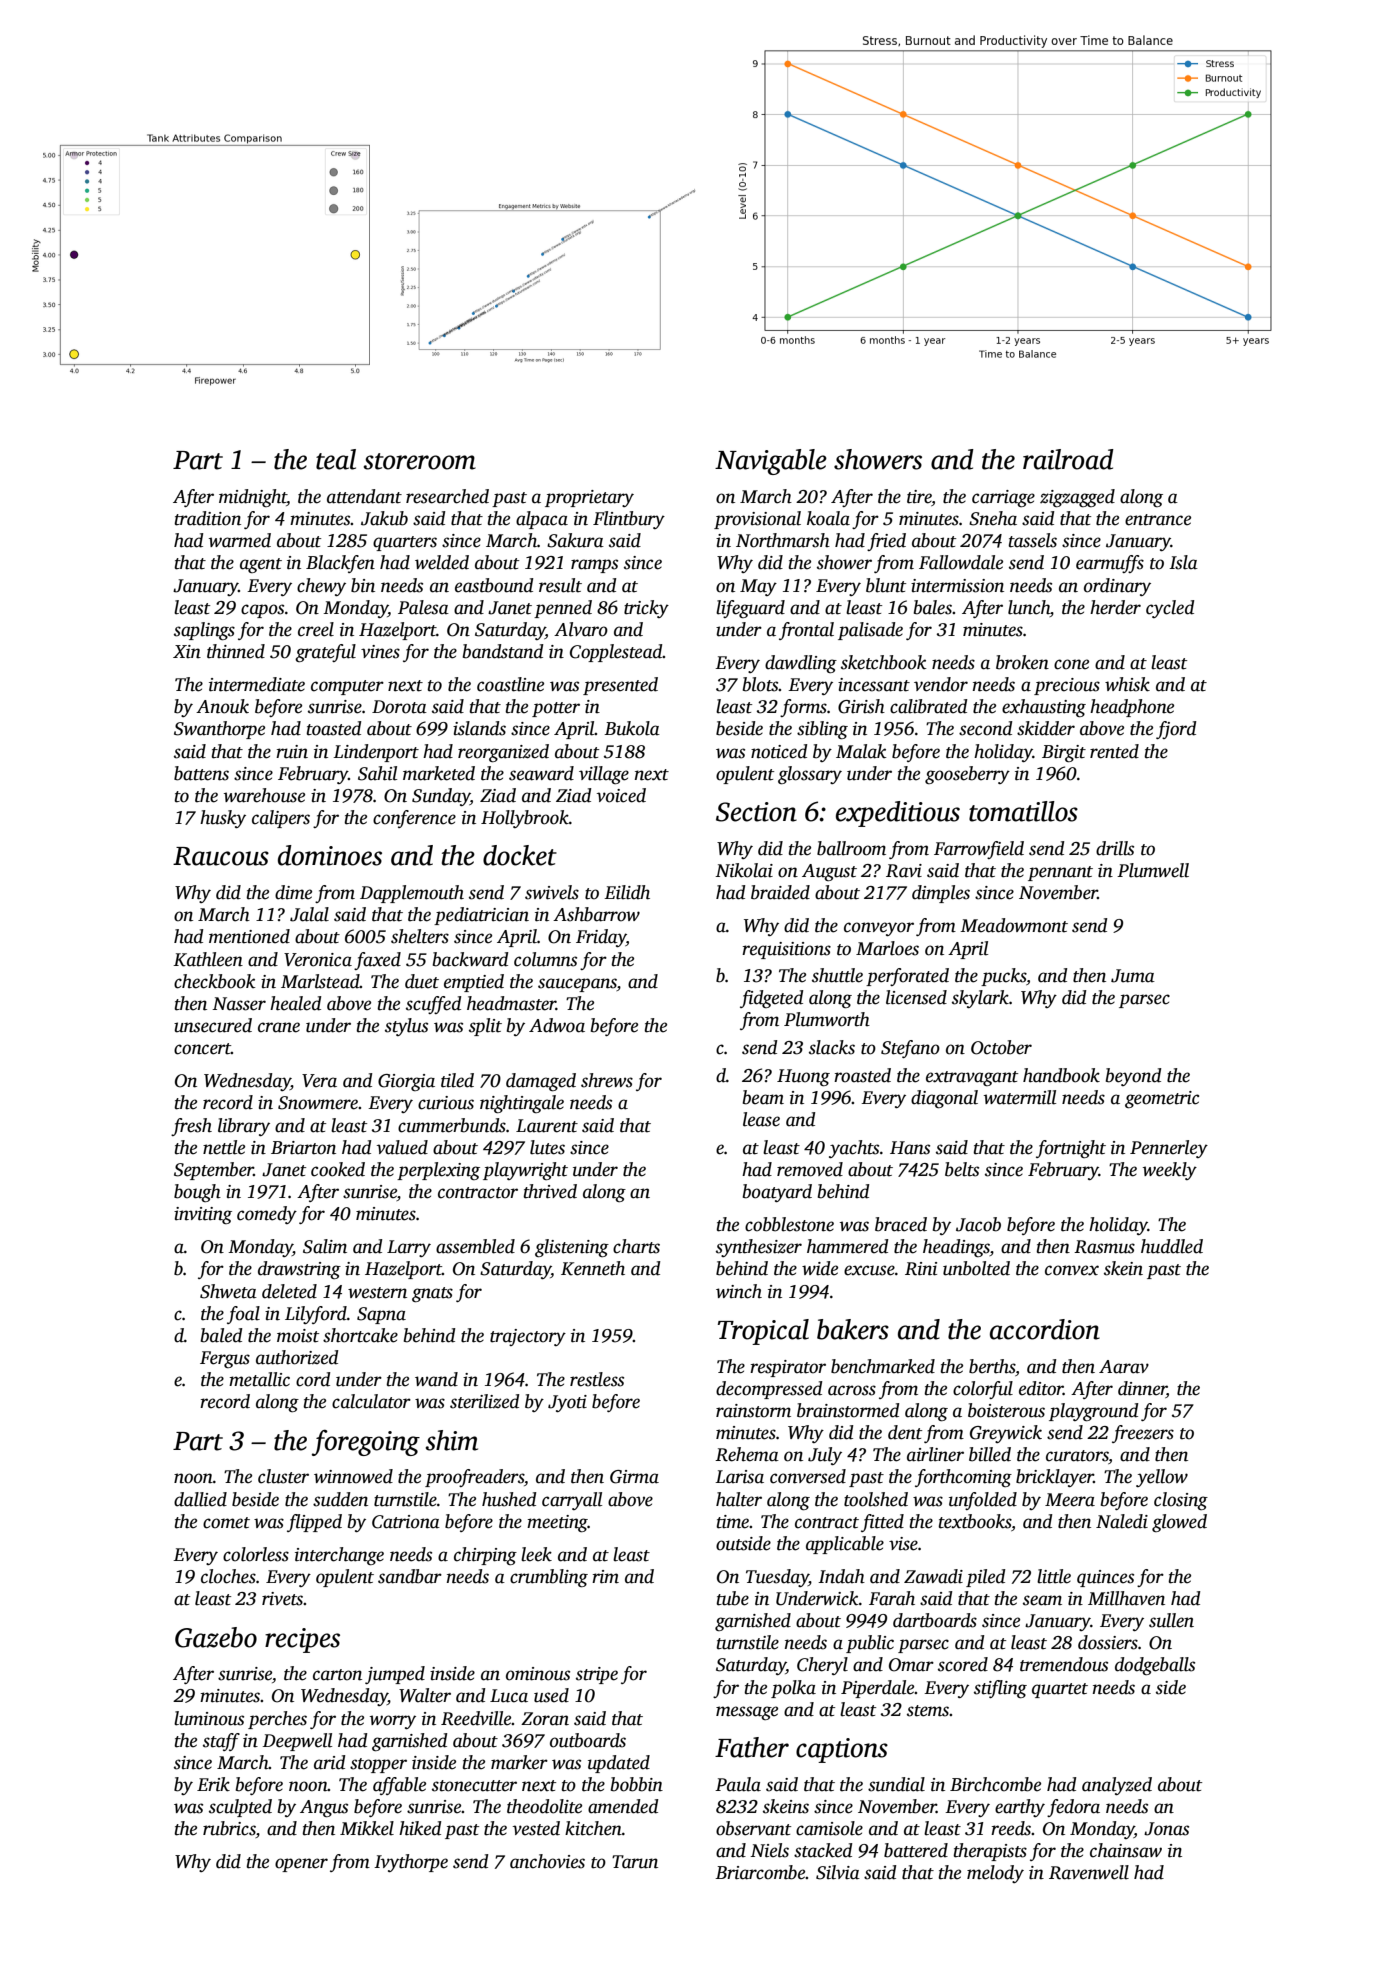 This page has width=1386, height=1969. Describe the element at coordinates (1089, 1872) in the page. I see `Ravenwell` at that location.
